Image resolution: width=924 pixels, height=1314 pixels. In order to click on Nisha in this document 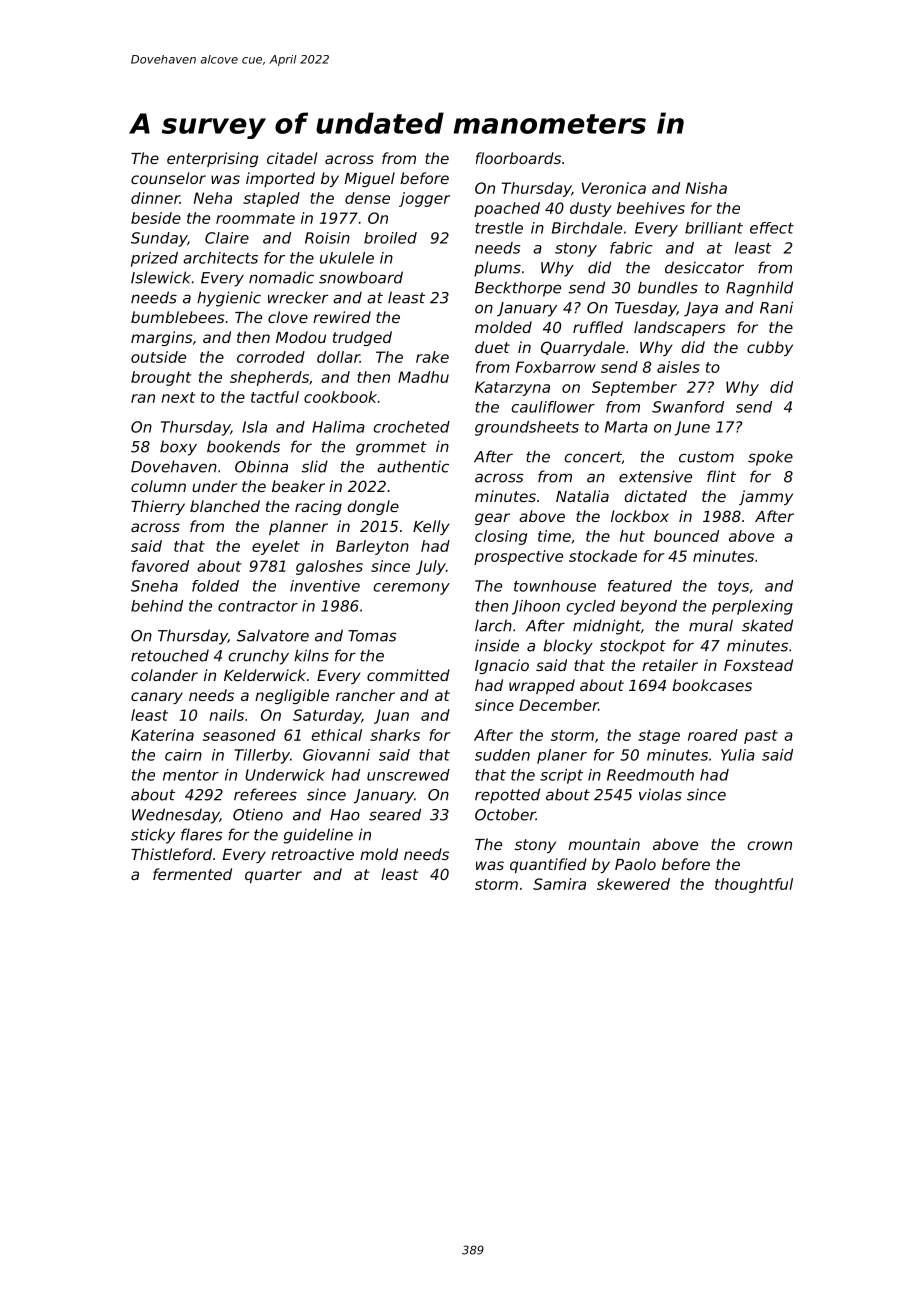, I will do `click(706, 188)`.
